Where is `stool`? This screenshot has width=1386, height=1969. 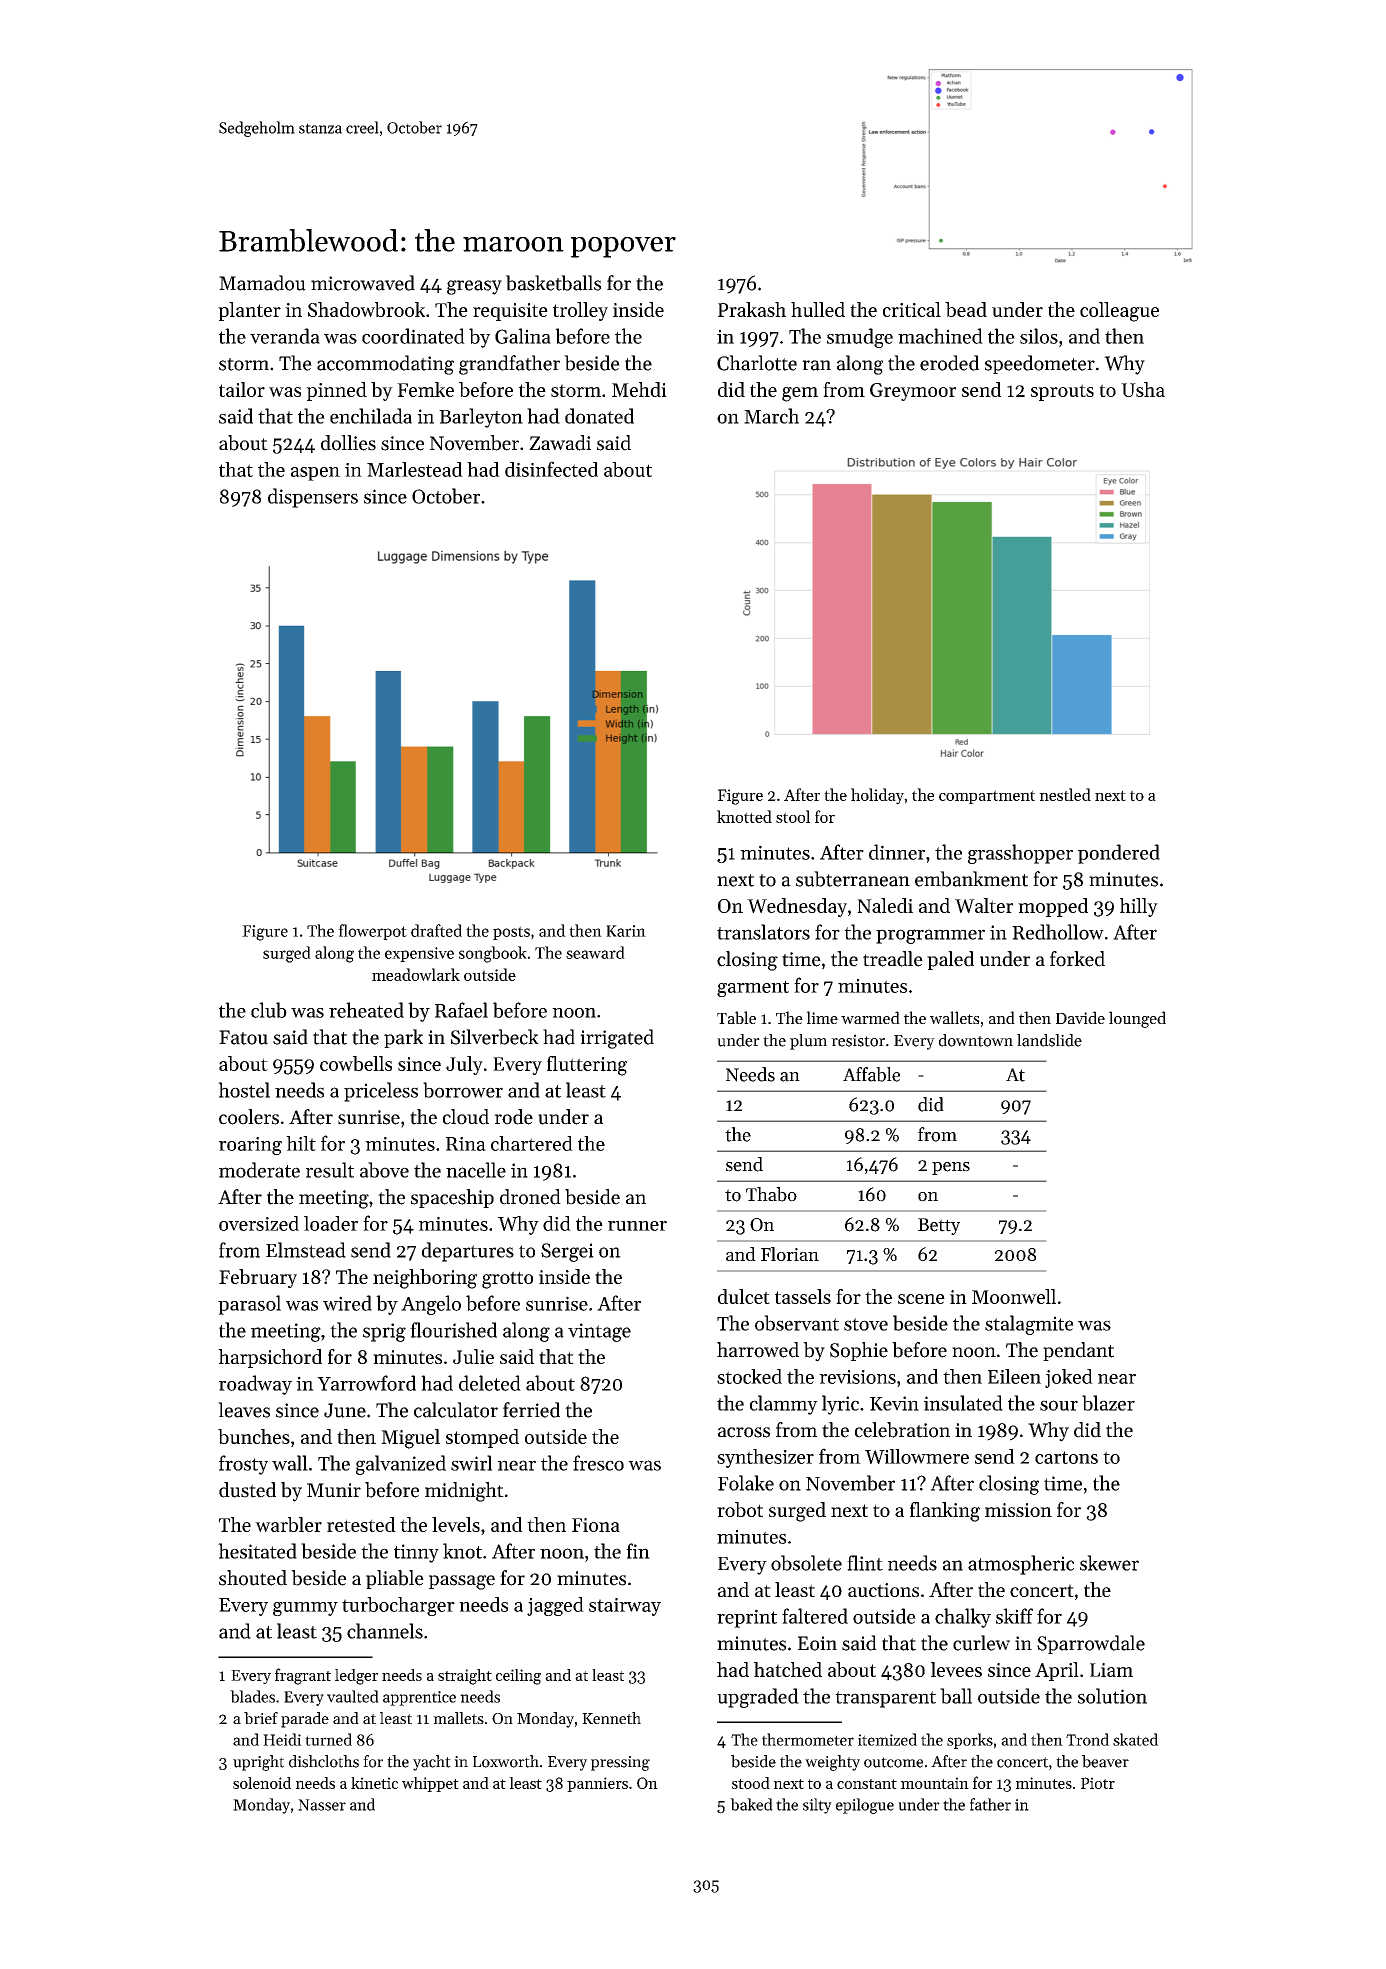
stool is located at coordinates (793, 816).
